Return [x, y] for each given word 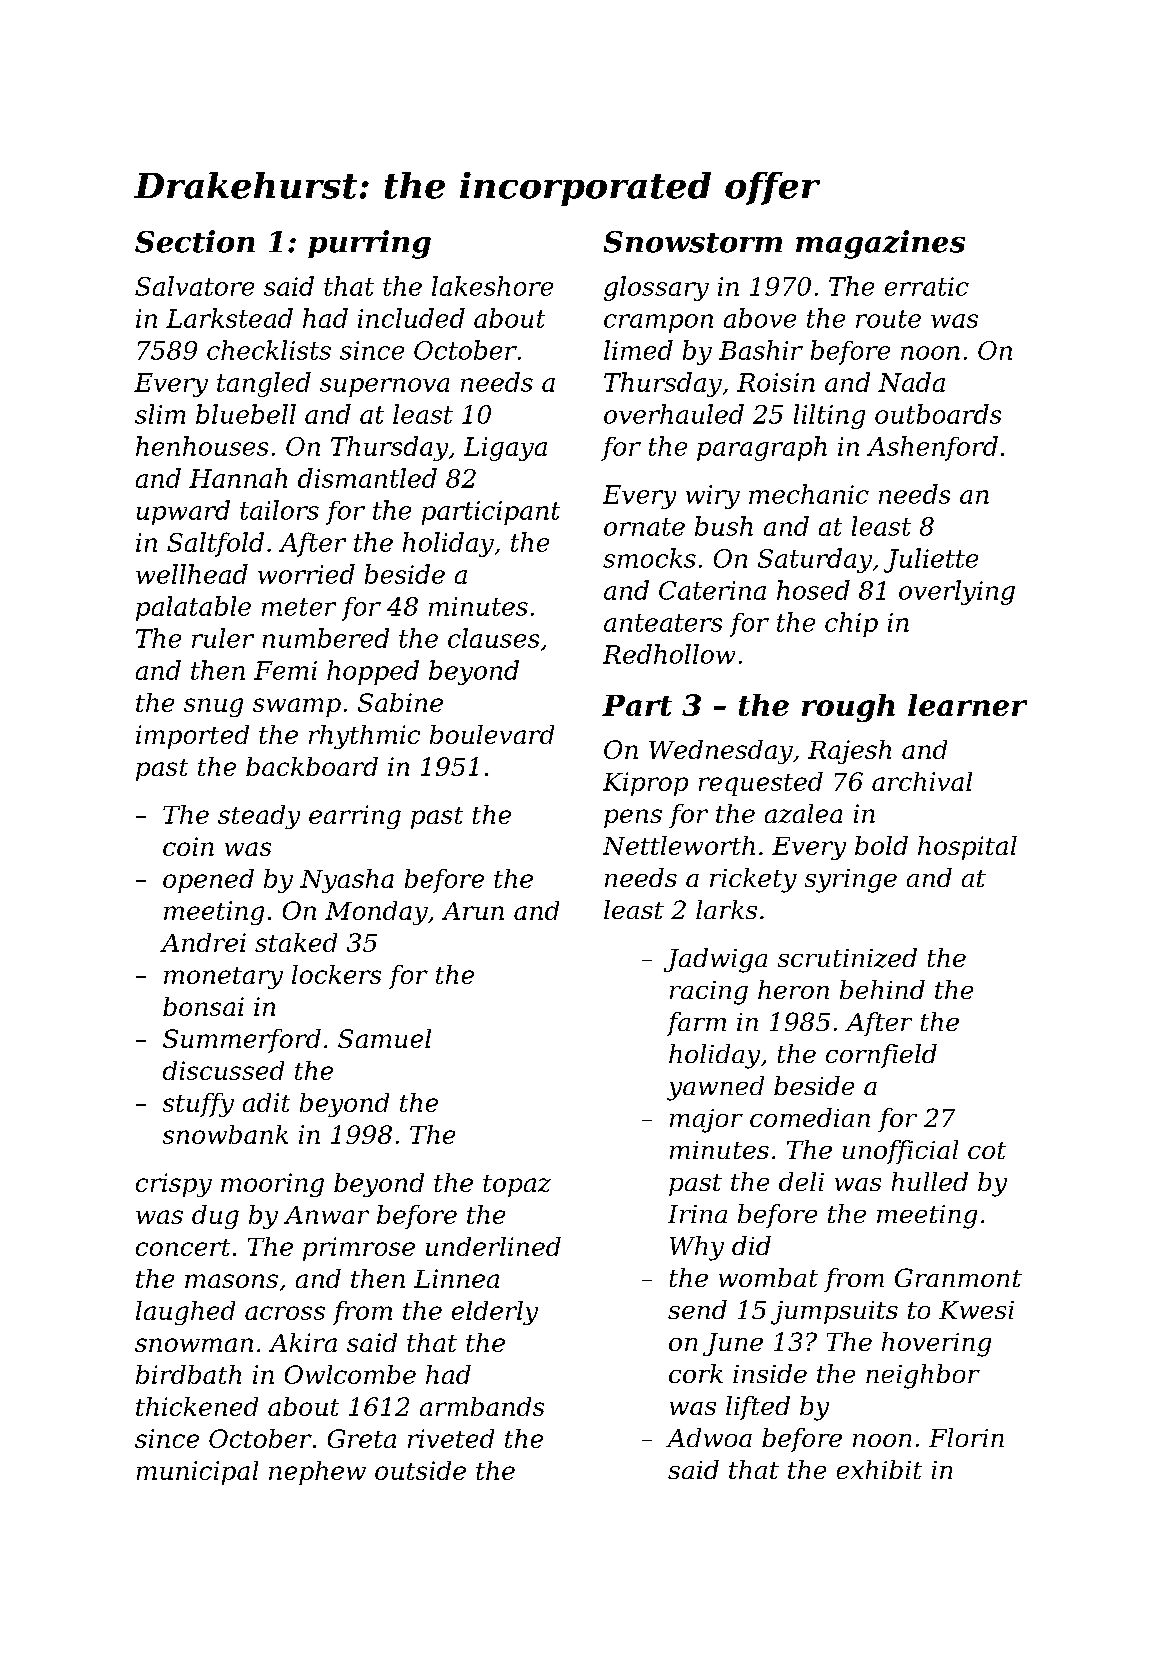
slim [160, 414]
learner [967, 705]
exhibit [879, 1469]
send [697, 1309]
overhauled [674, 414]
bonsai [203, 1006]
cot [987, 1150]
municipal [197, 1473]
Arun [473, 911]
